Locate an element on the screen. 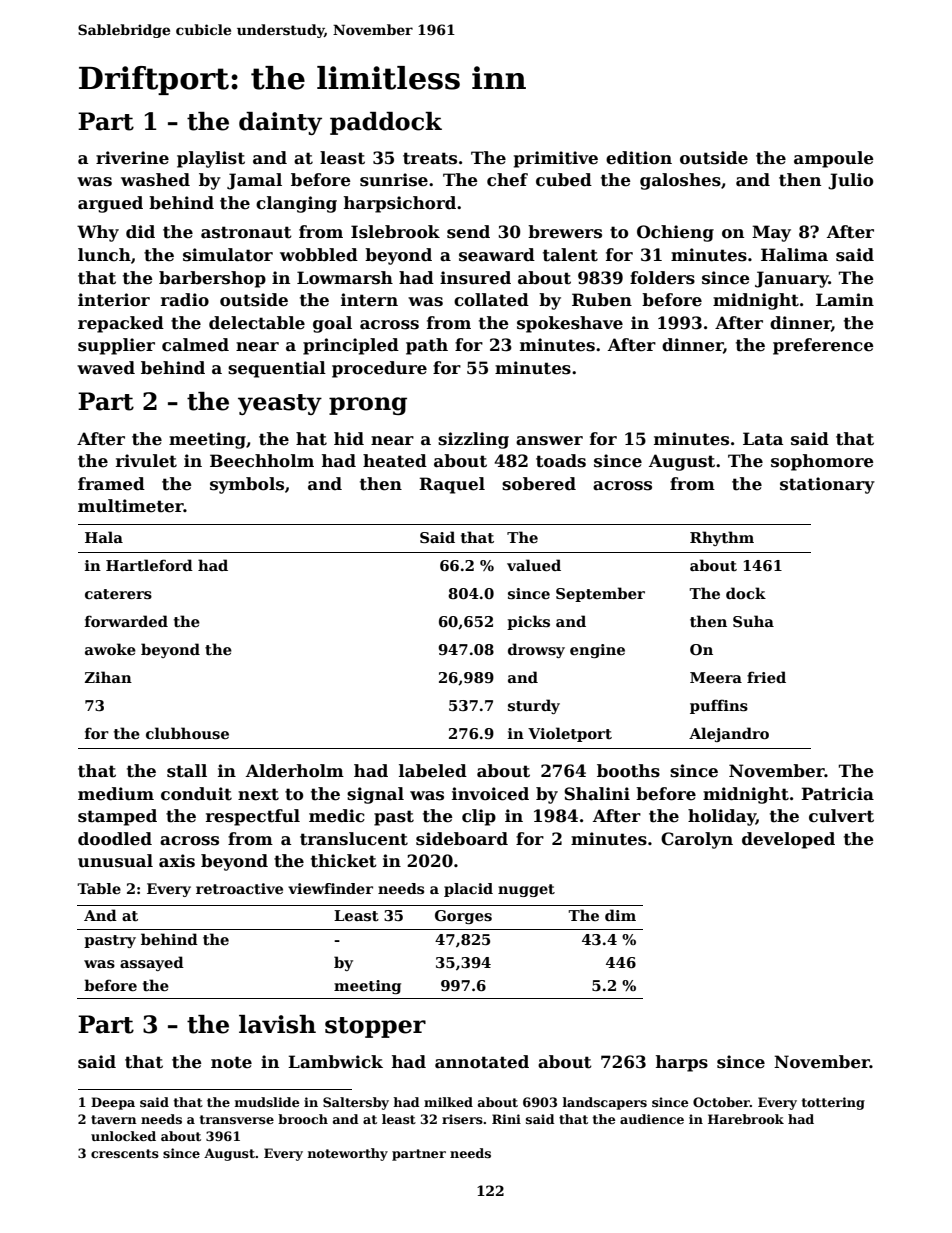 The width and height of the screenshot is (952, 1233). Rhythm is located at coordinates (722, 538).
